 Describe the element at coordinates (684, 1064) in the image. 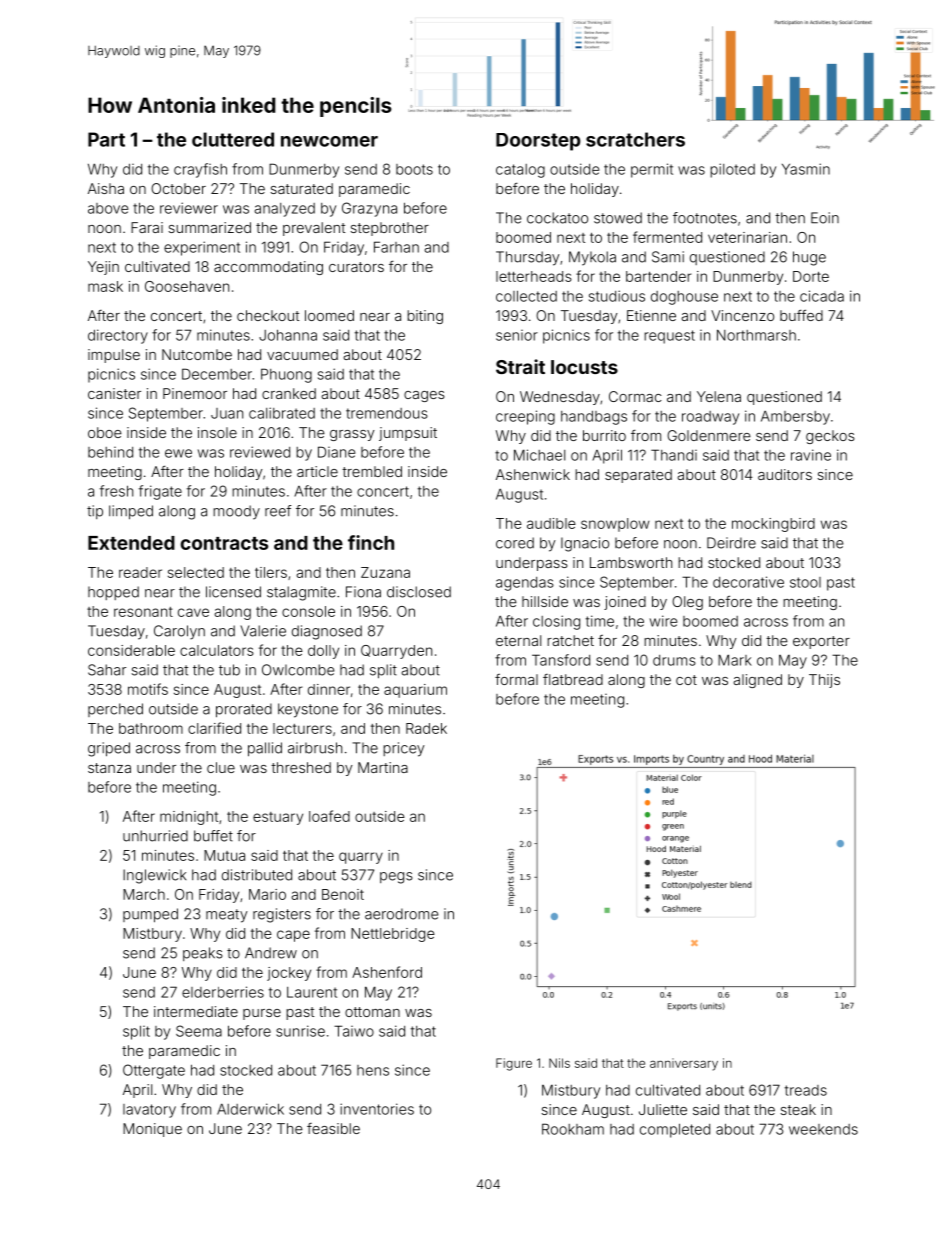

I see `anniversary` at that location.
